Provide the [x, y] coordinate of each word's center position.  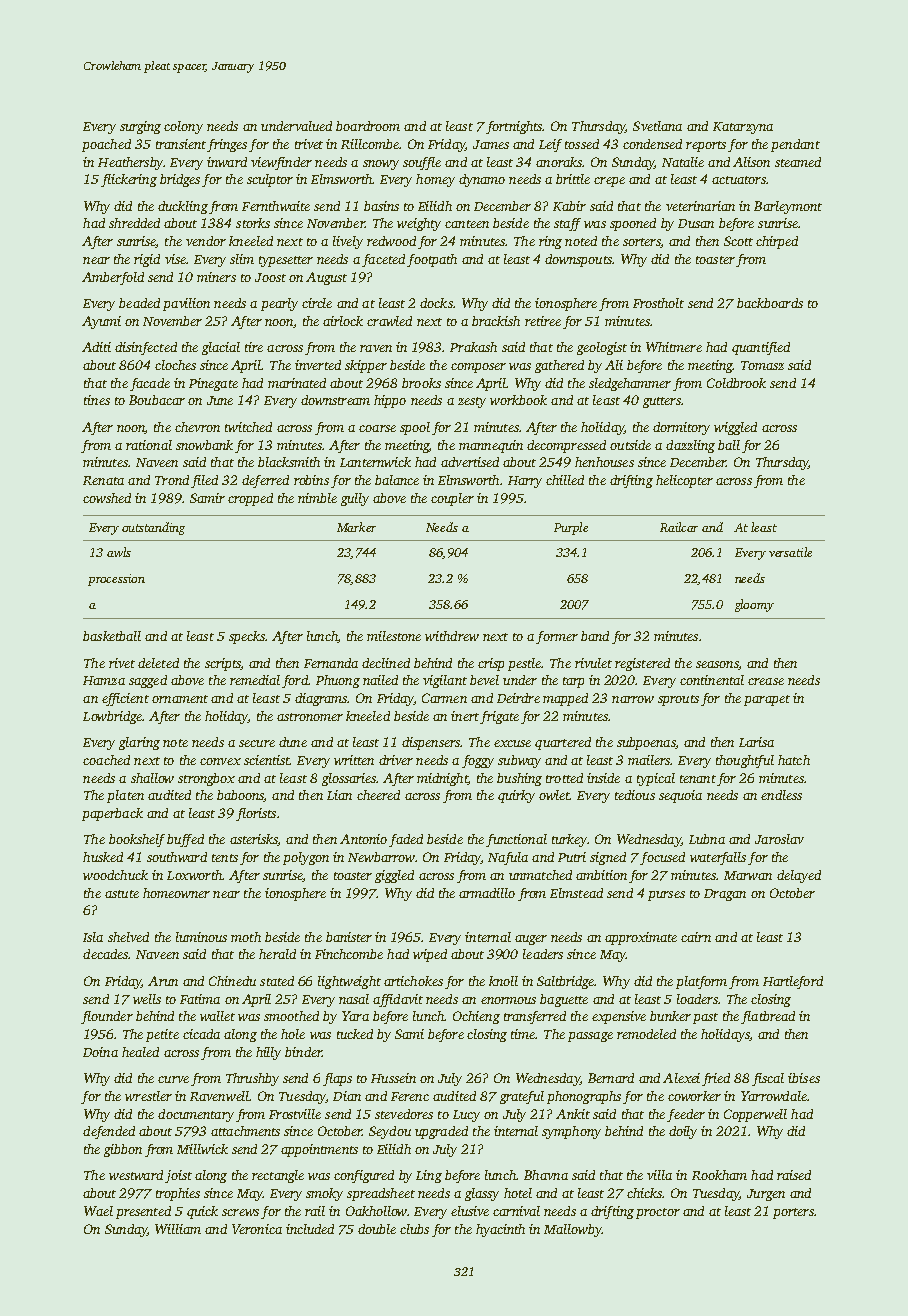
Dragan [725, 895]
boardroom [368, 126]
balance [397, 480]
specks [247, 637]
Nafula [508, 858]
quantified [761, 348]
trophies [178, 1194]
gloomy [754, 605]
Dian [347, 1096]
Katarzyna [743, 128]
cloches [175, 365]
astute [122, 894]
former [557, 637]
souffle [422, 163]
